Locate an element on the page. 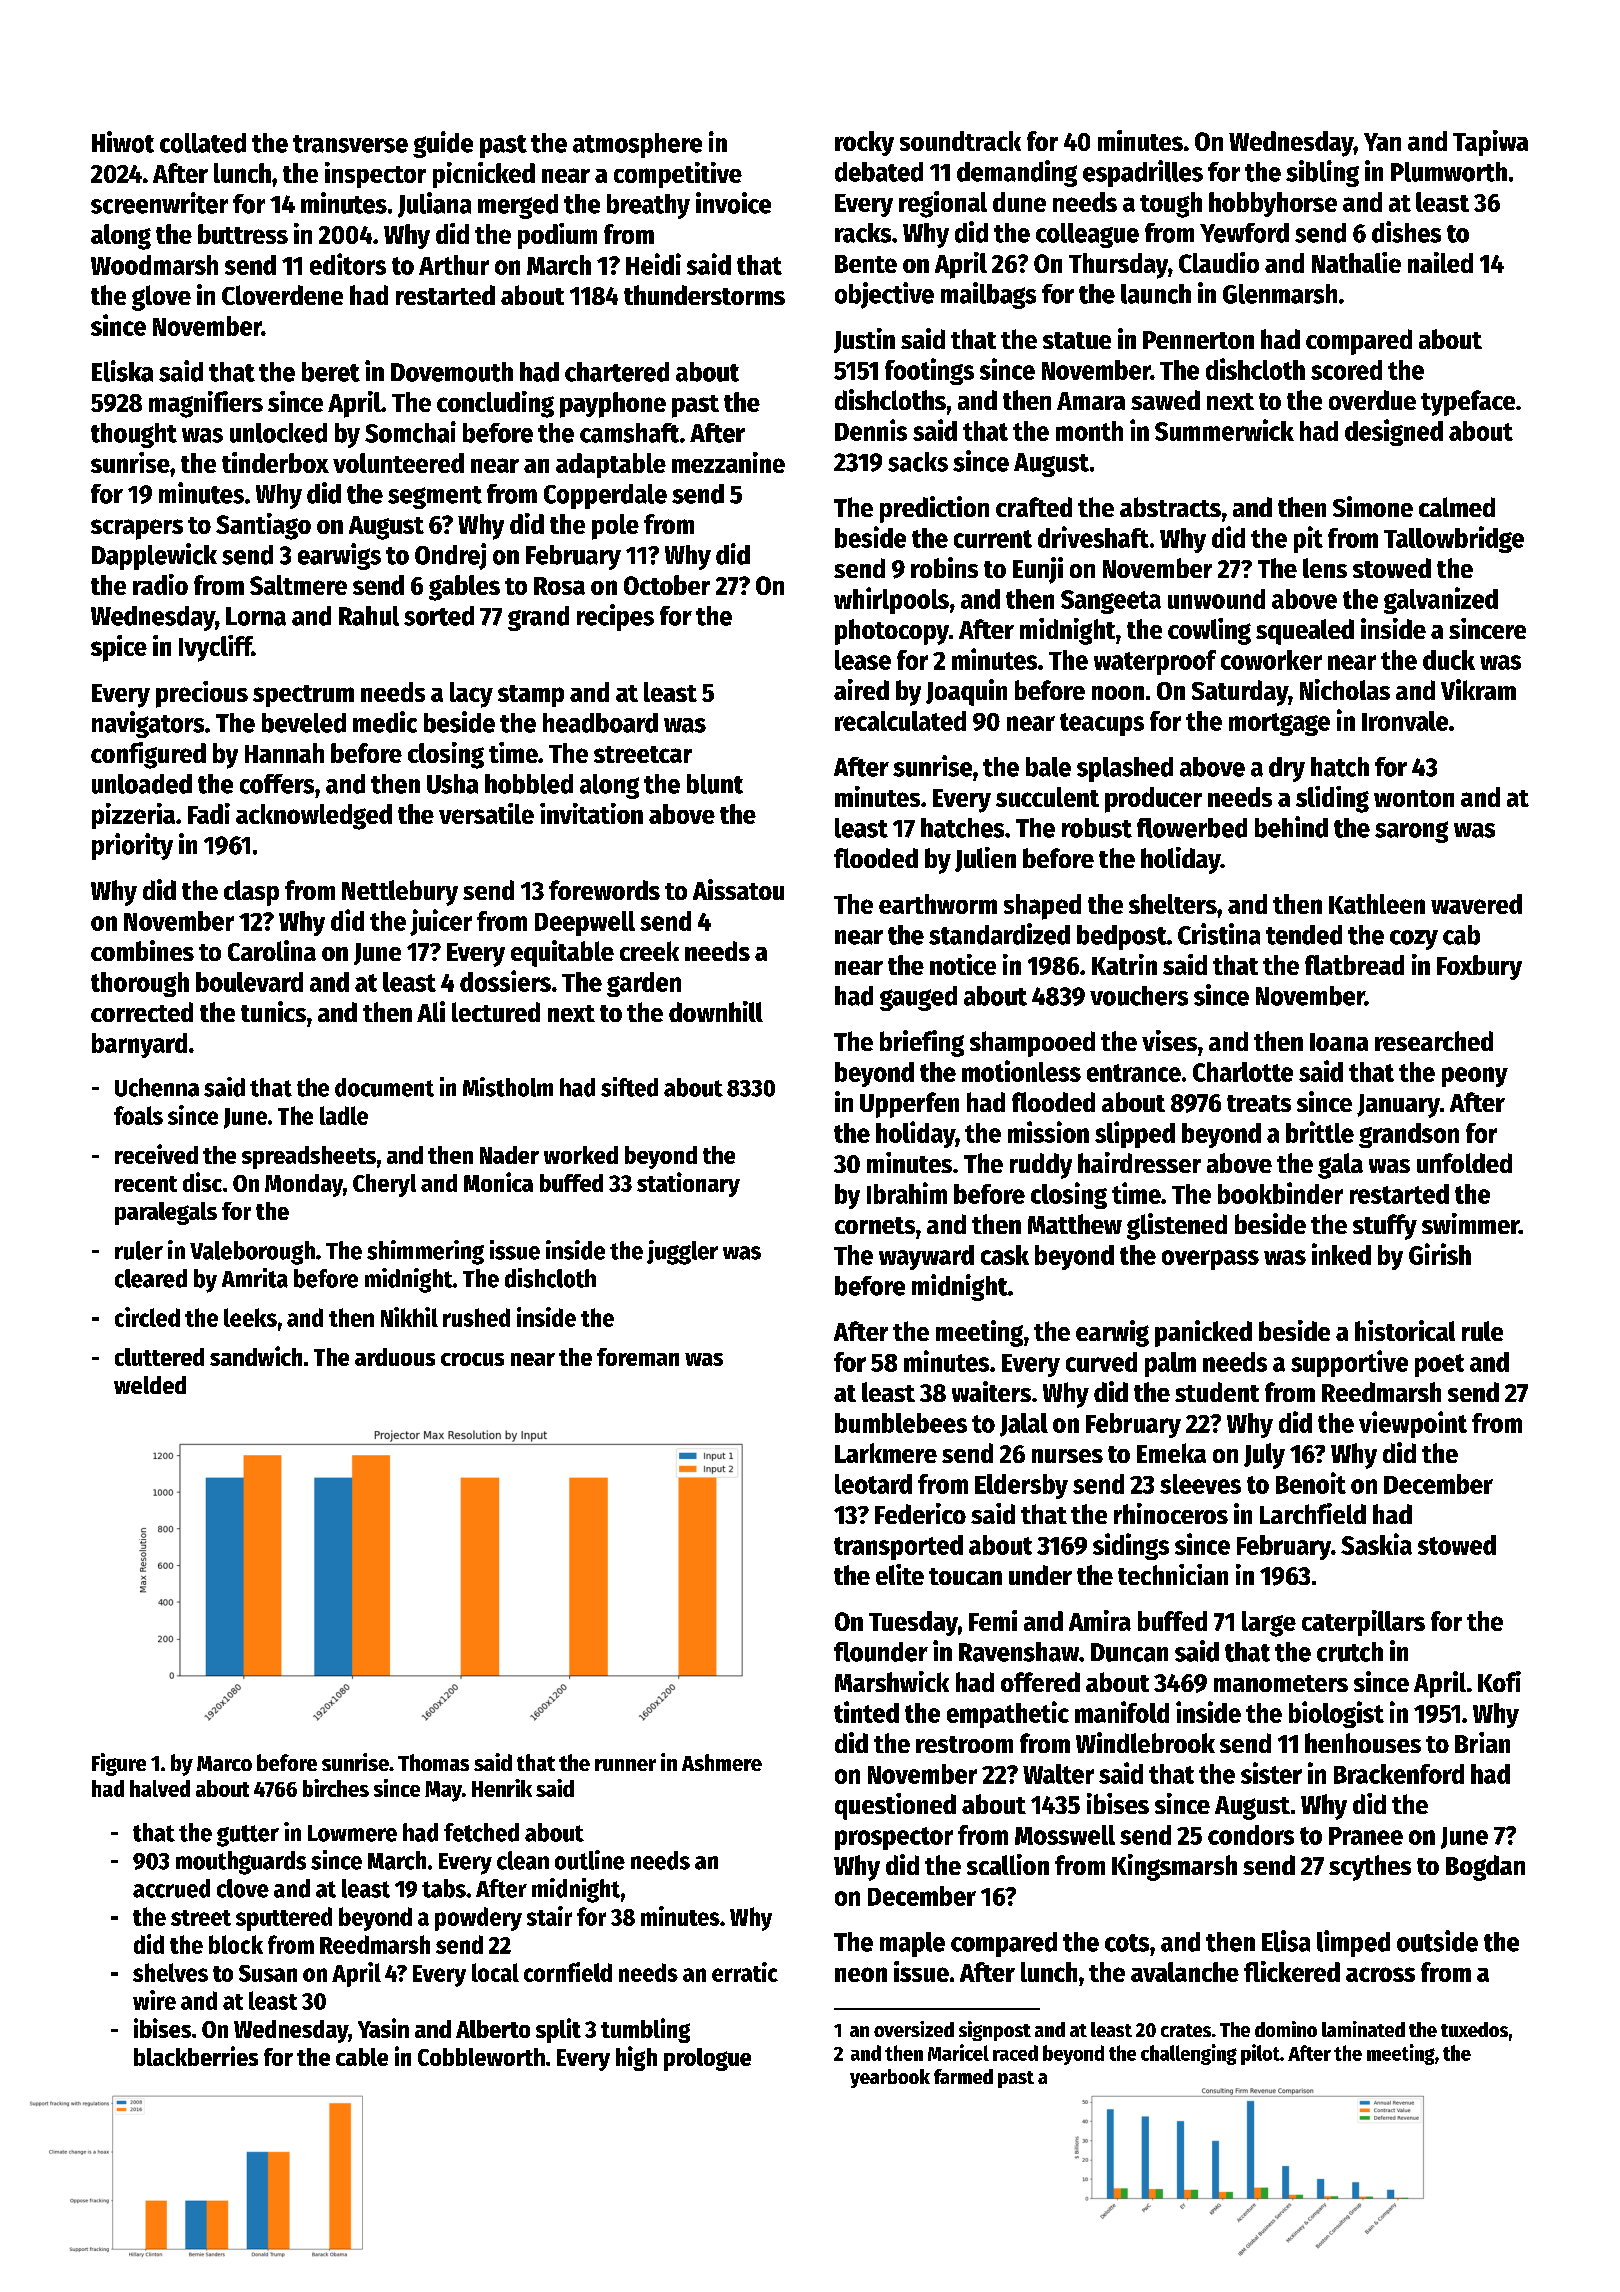 The width and height of the image is (1620, 2292). blackberries is located at coordinates (196, 2056).
